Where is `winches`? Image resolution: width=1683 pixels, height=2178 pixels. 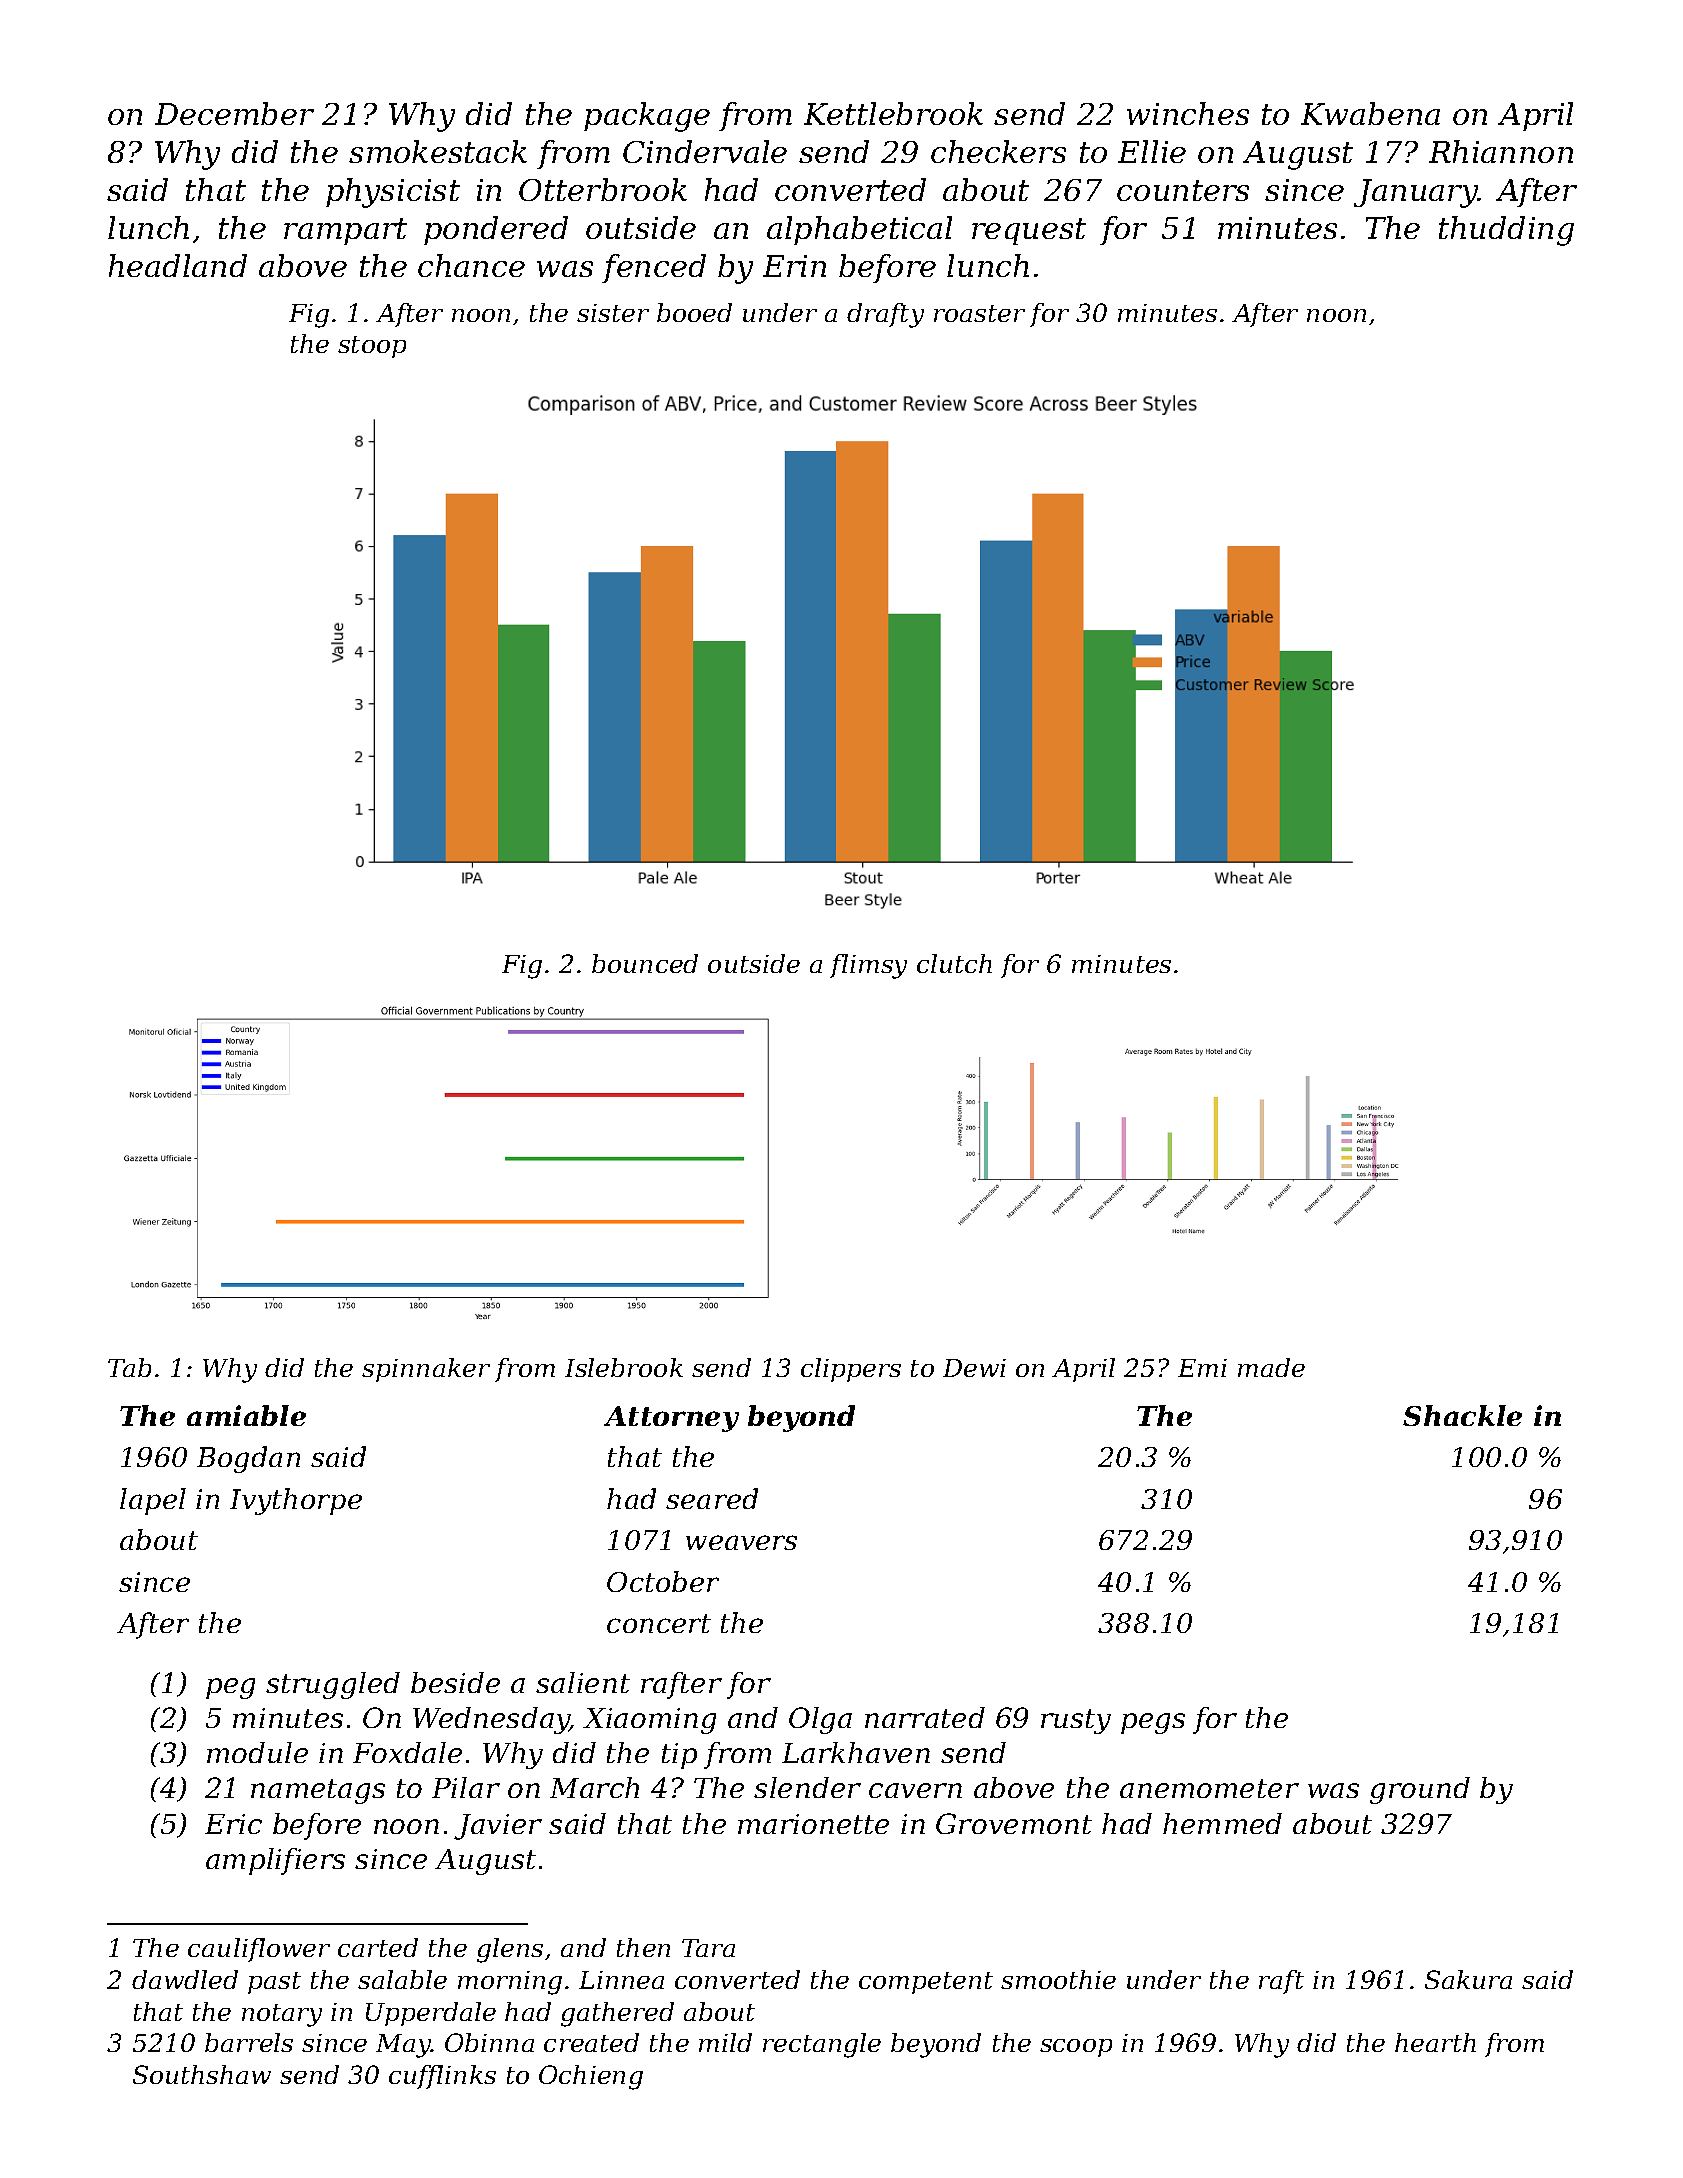 winches is located at coordinates (1188, 113).
